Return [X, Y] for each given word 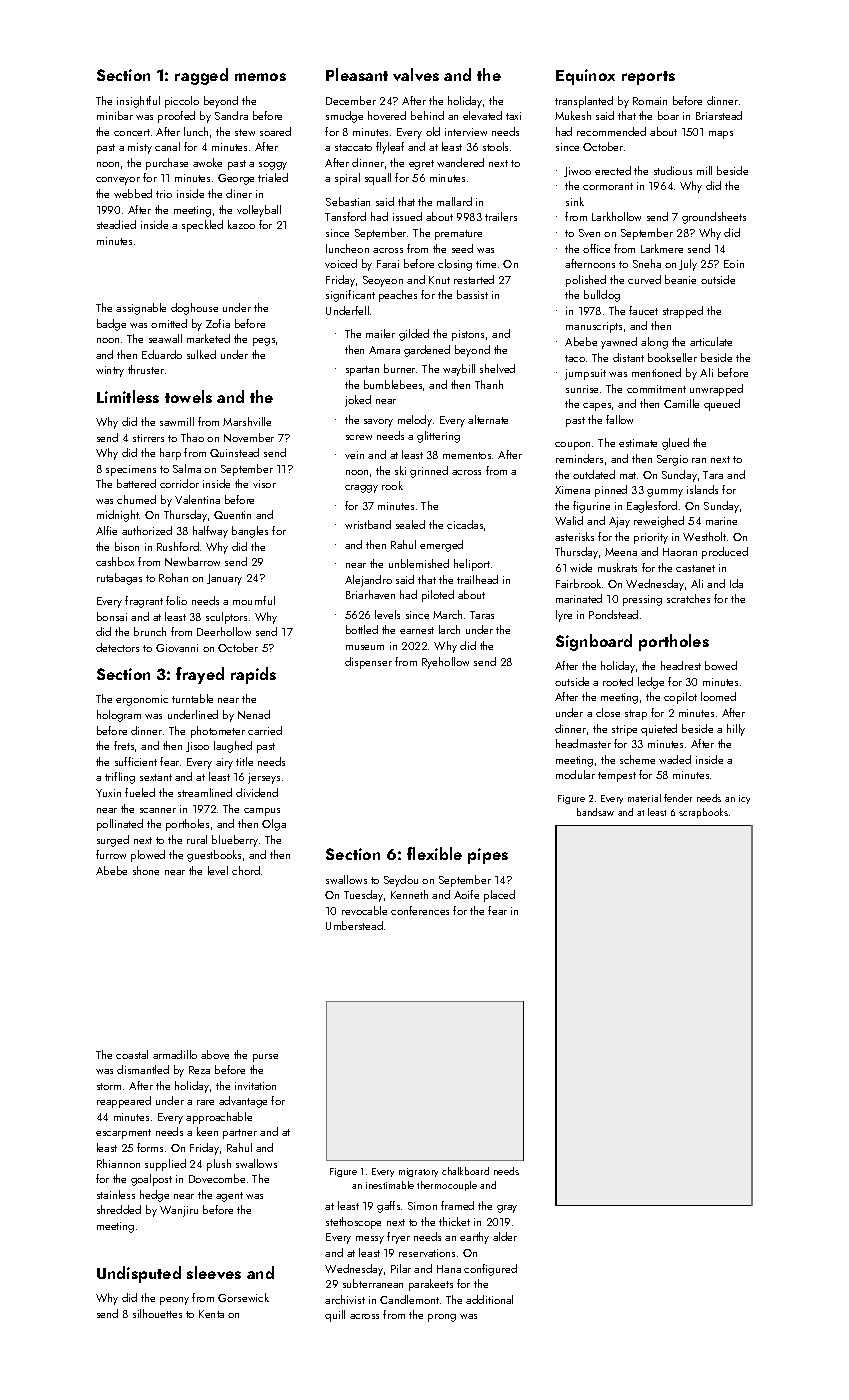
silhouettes [157, 1313]
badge [111, 325]
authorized [147, 530]
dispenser [368, 663]
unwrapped [716, 390]
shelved [497, 368]
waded [675, 759]
